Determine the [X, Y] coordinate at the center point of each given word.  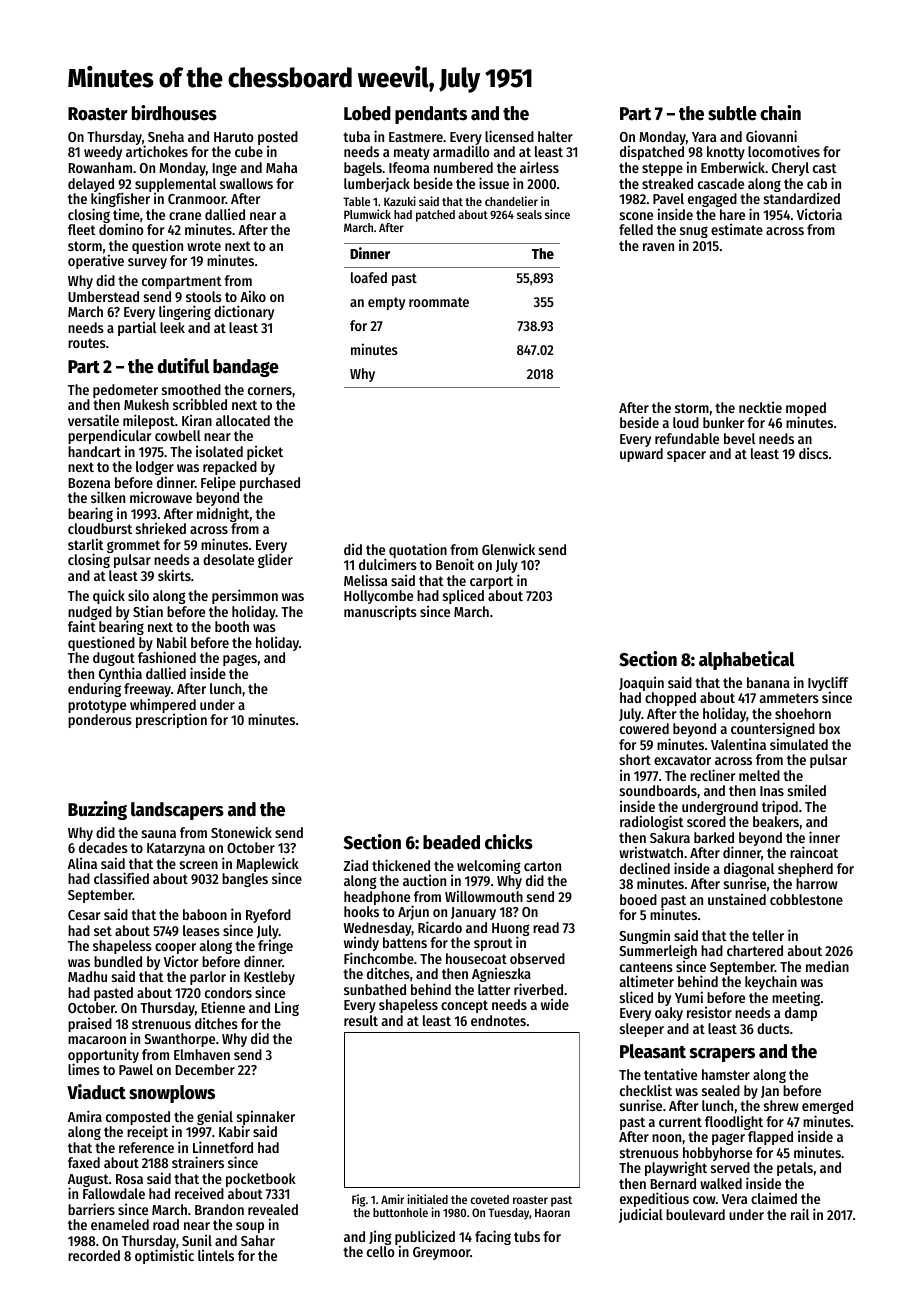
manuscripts [380, 612]
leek [172, 327]
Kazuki [400, 201]
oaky [669, 1014]
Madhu [87, 976]
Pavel [668, 198]
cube [249, 151]
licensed [509, 136]
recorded [94, 1255]
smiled [807, 790]
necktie [760, 407]
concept [464, 1006]
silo [138, 595]
